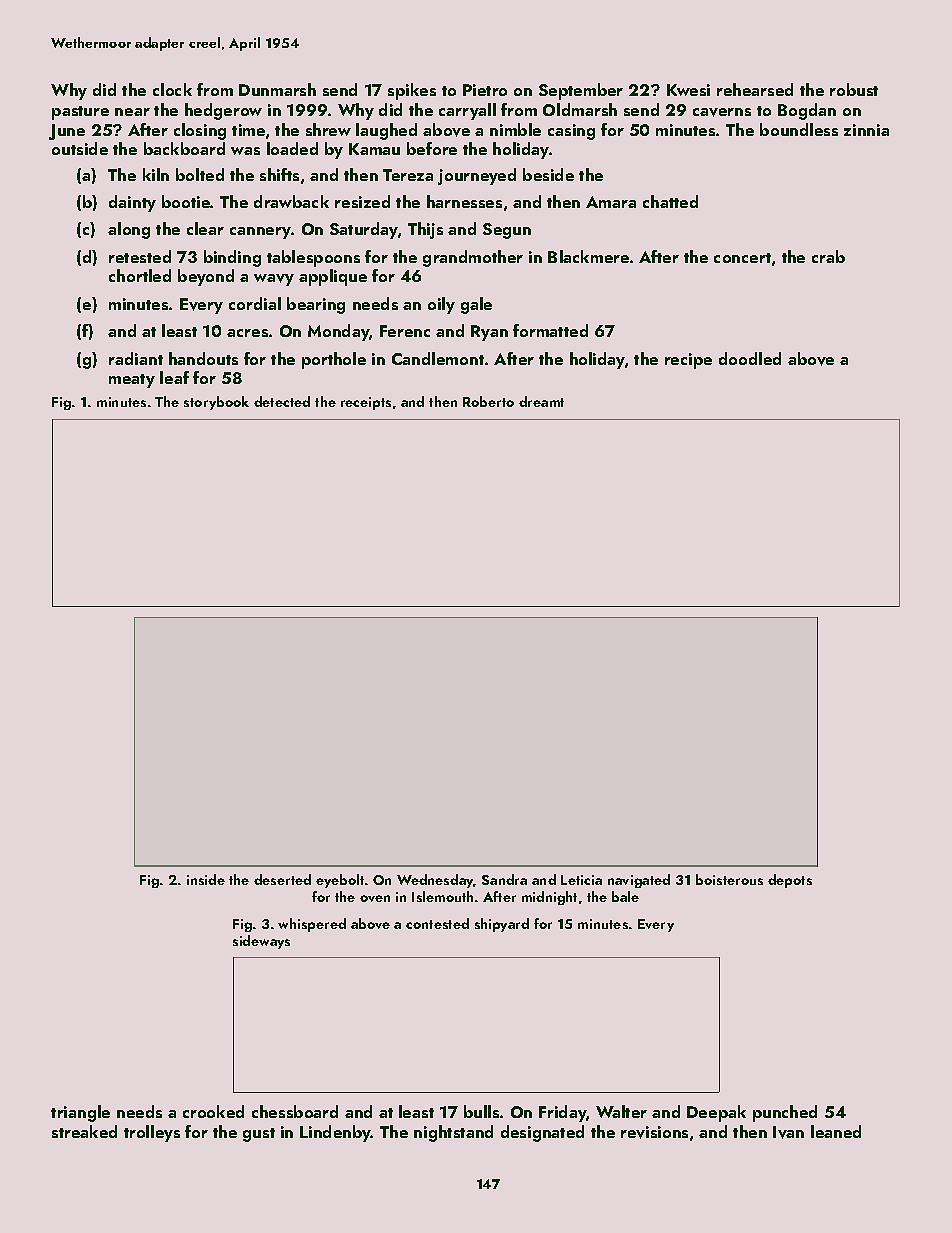 Image resolution: width=952 pixels, height=1233 pixels. What do you see at coordinates (541, 401) in the screenshot?
I see `dreamt` at bounding box center [541, 401].
